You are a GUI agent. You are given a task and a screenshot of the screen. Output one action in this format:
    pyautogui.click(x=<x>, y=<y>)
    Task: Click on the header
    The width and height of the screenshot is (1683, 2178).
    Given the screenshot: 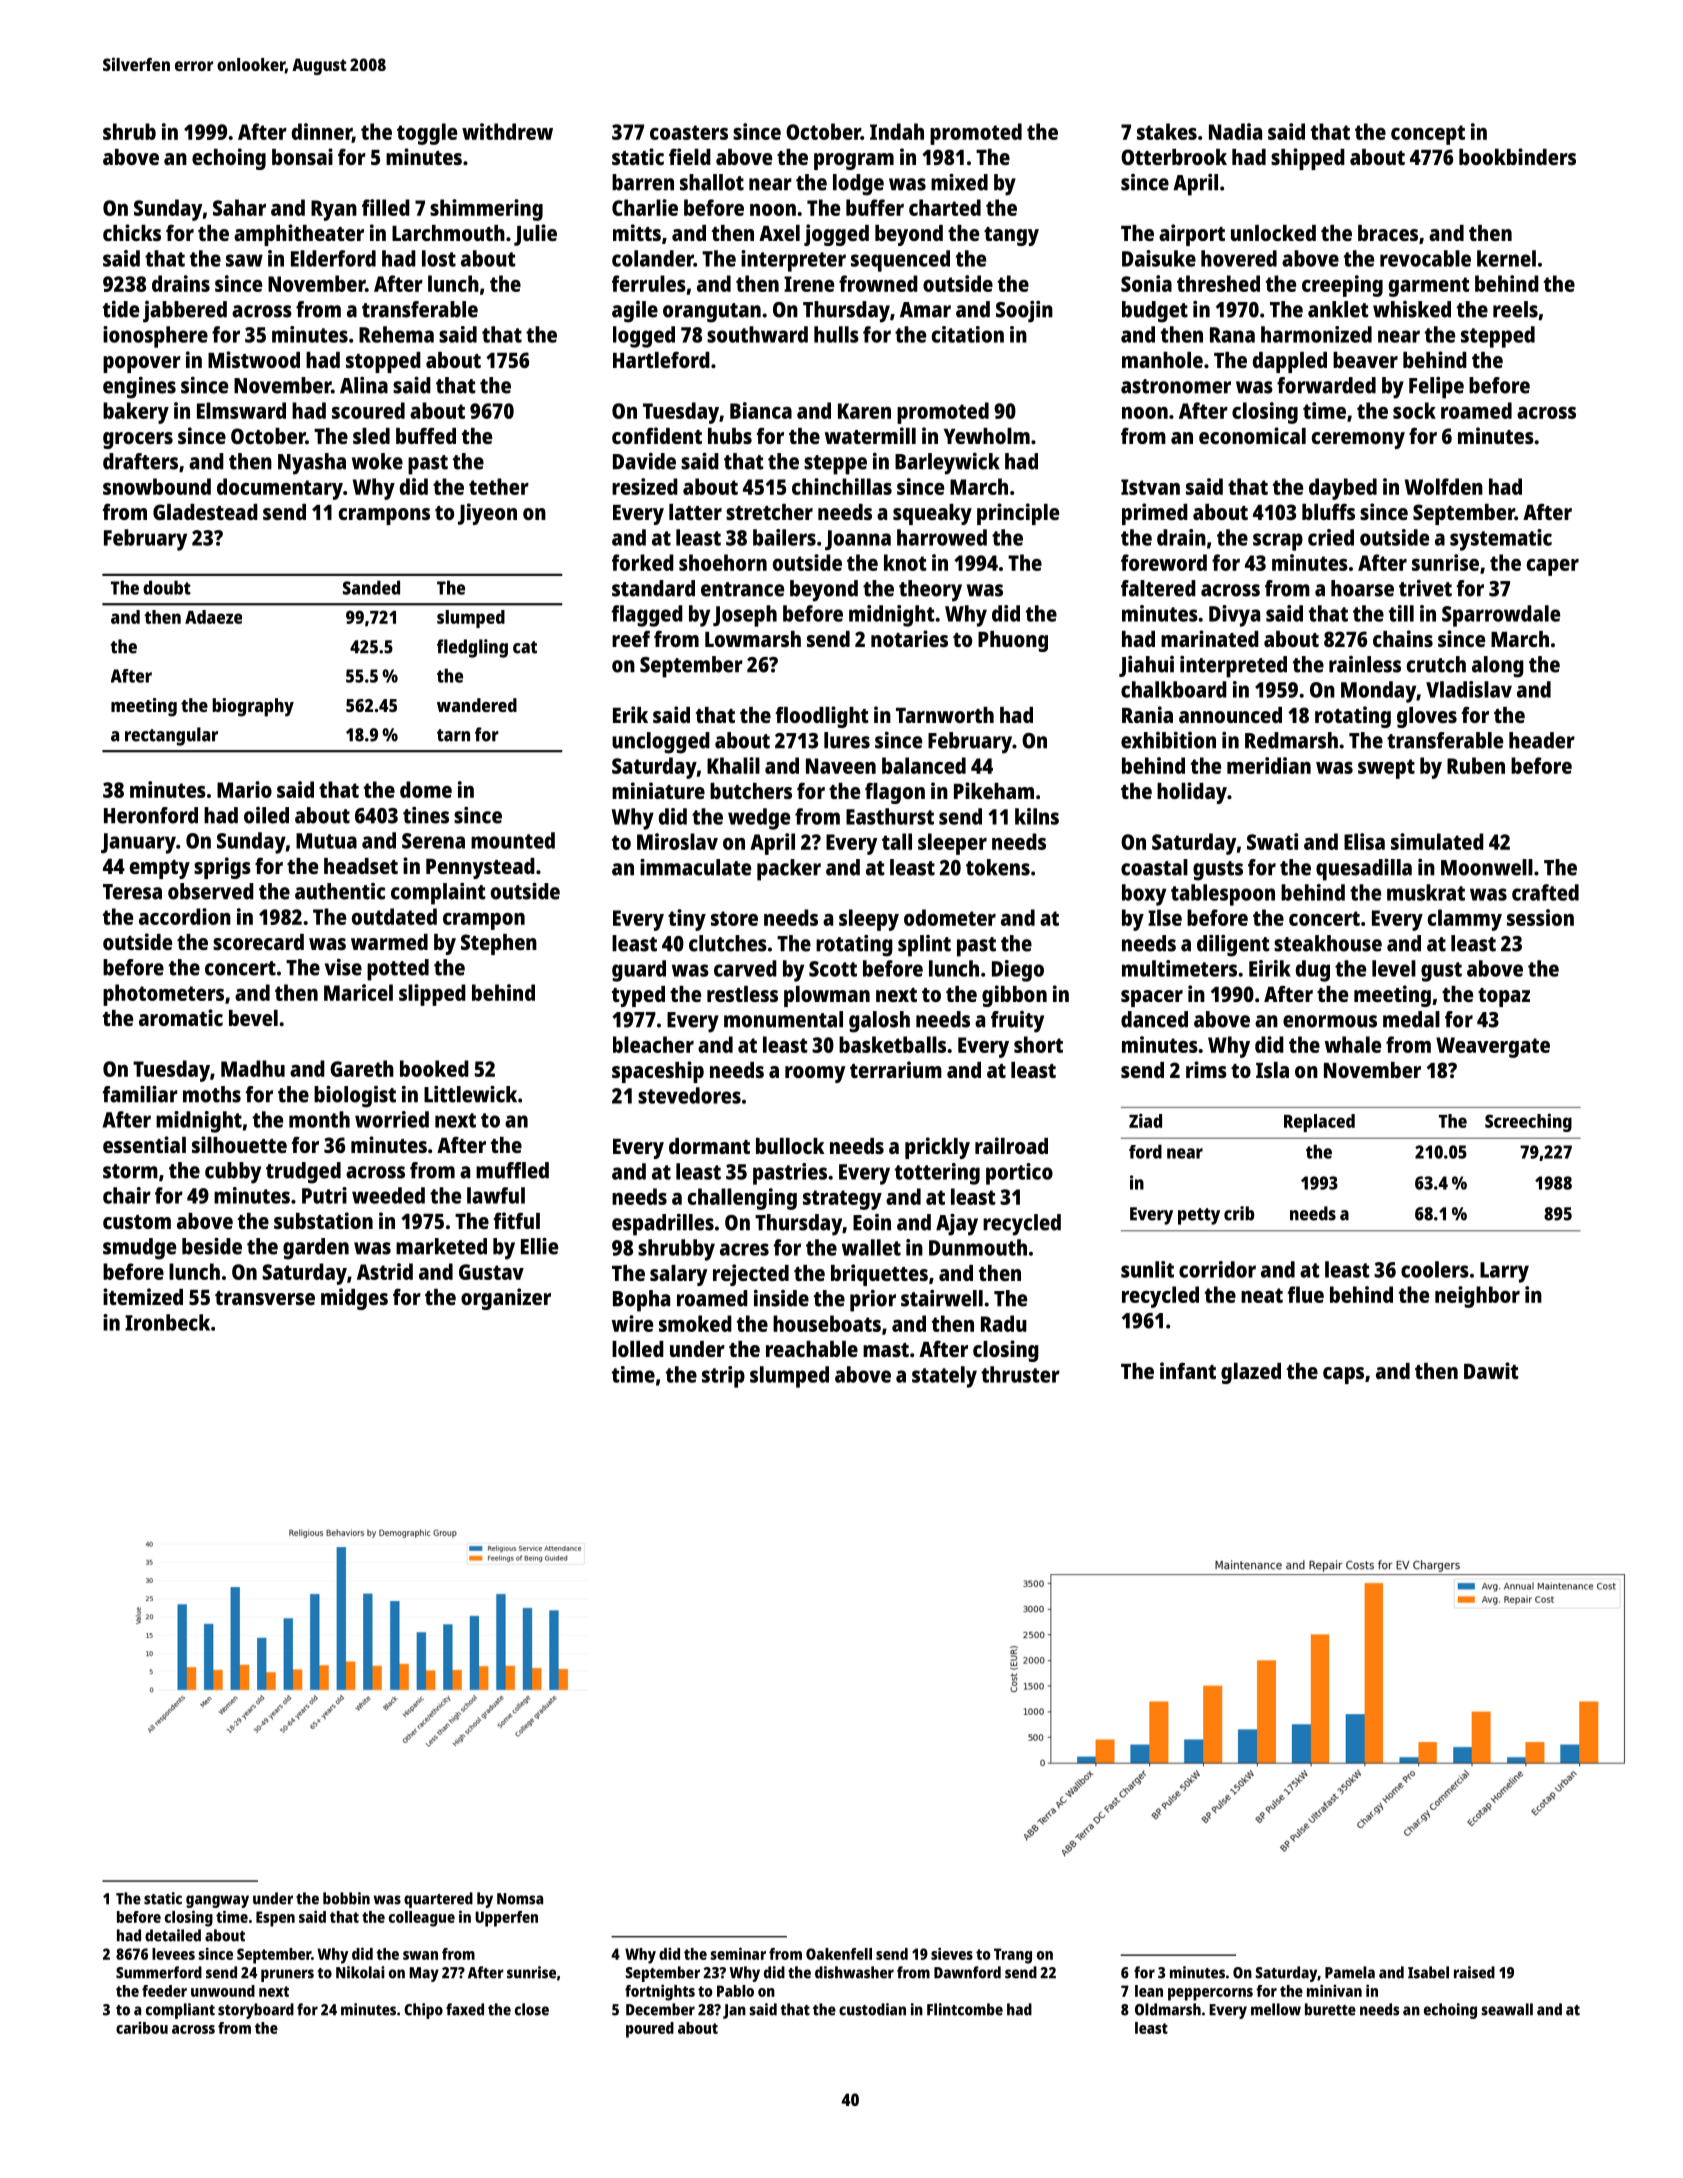 What is the action you would take?
    pyautogui.click(x=1542, y=740)
